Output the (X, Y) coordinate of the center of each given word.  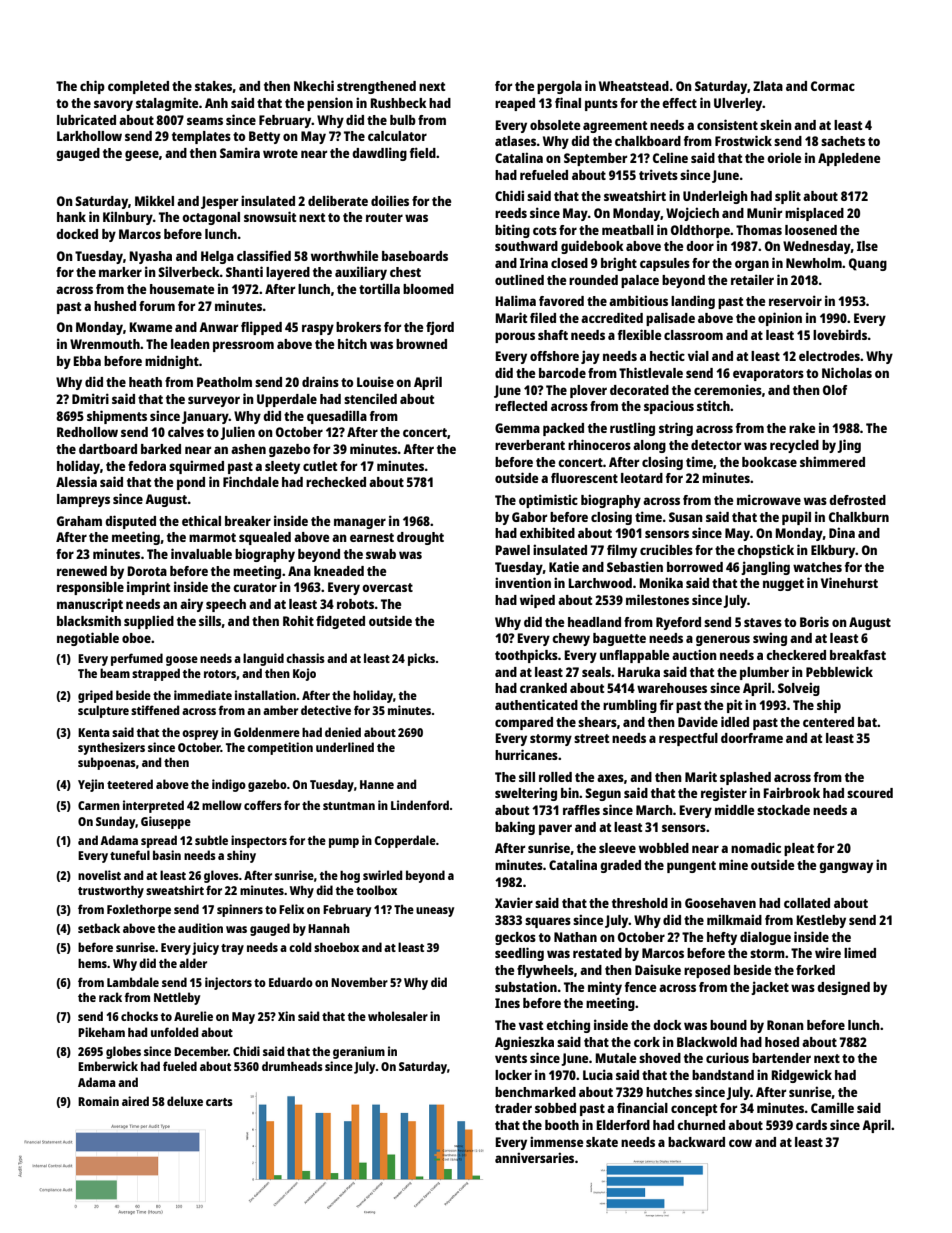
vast (531, 1025)
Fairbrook (791, 792)
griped (95, 696)
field (423, 152)
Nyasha (150, 257)
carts (219, 1102)
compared (524, 723)
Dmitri (90, 398)
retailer (752, 279)
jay (590, 357)
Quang (868, 264)
